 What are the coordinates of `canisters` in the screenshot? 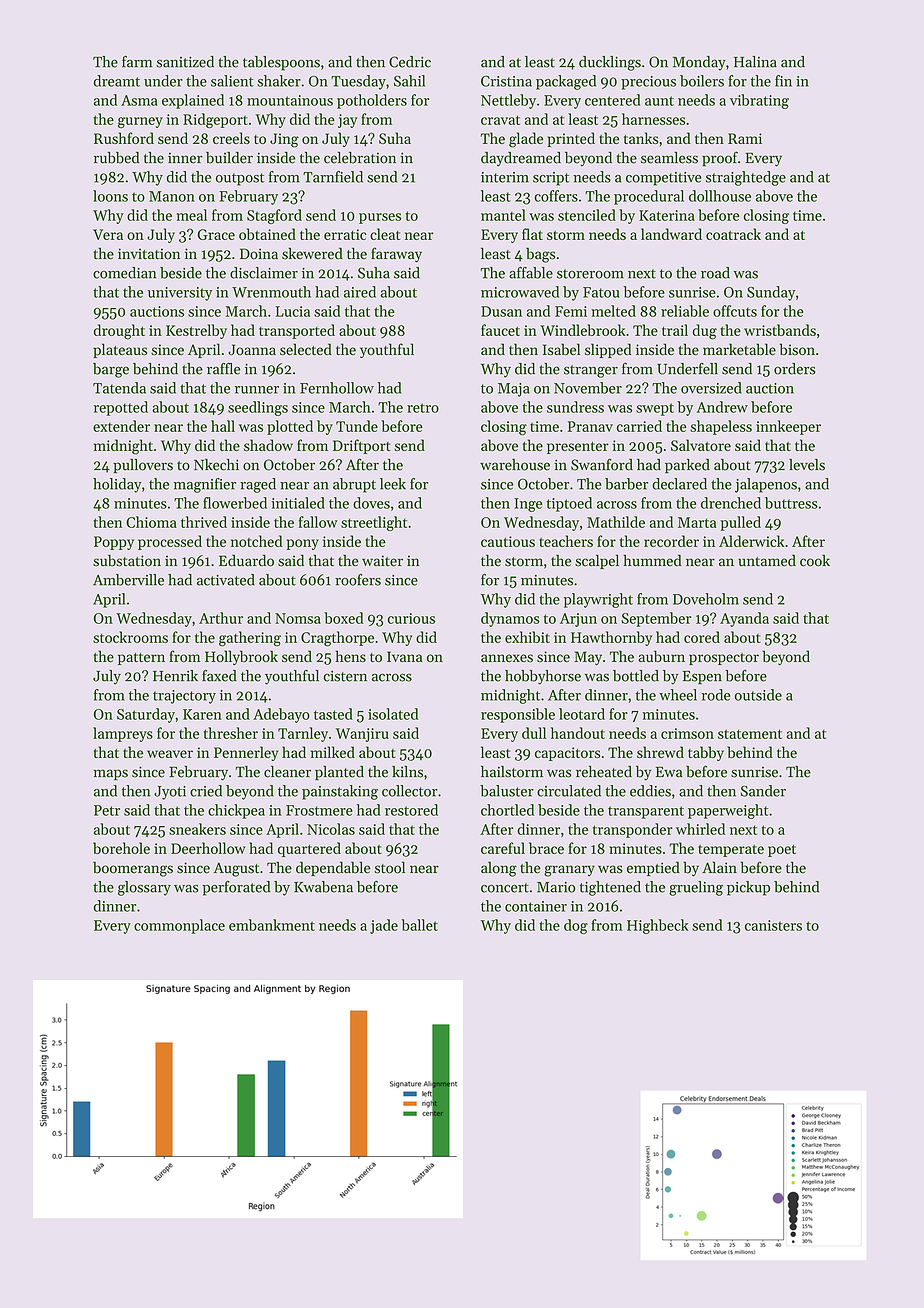 It's located at (773, 925).
